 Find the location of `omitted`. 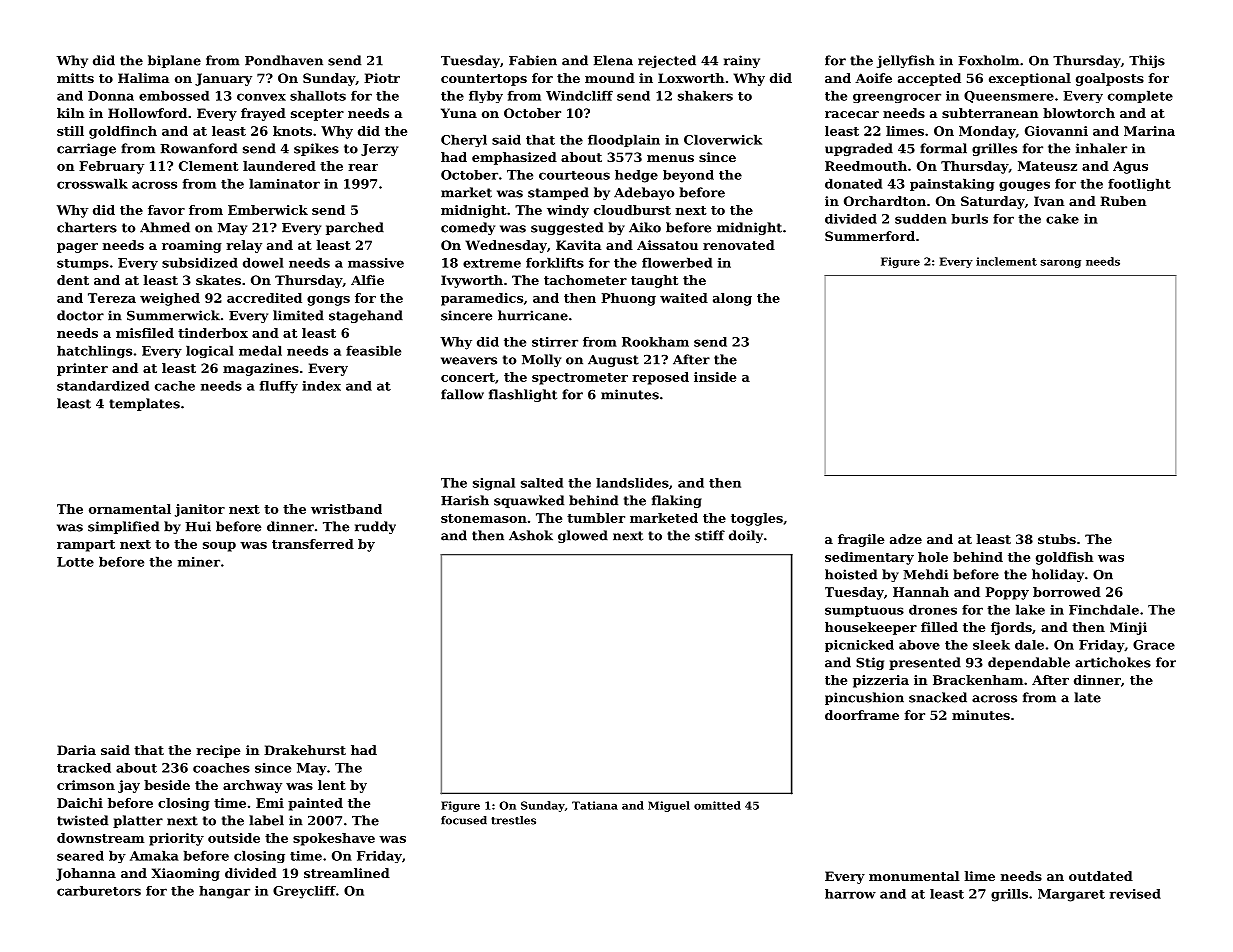

omitted is located at coordinates (717, 805).
